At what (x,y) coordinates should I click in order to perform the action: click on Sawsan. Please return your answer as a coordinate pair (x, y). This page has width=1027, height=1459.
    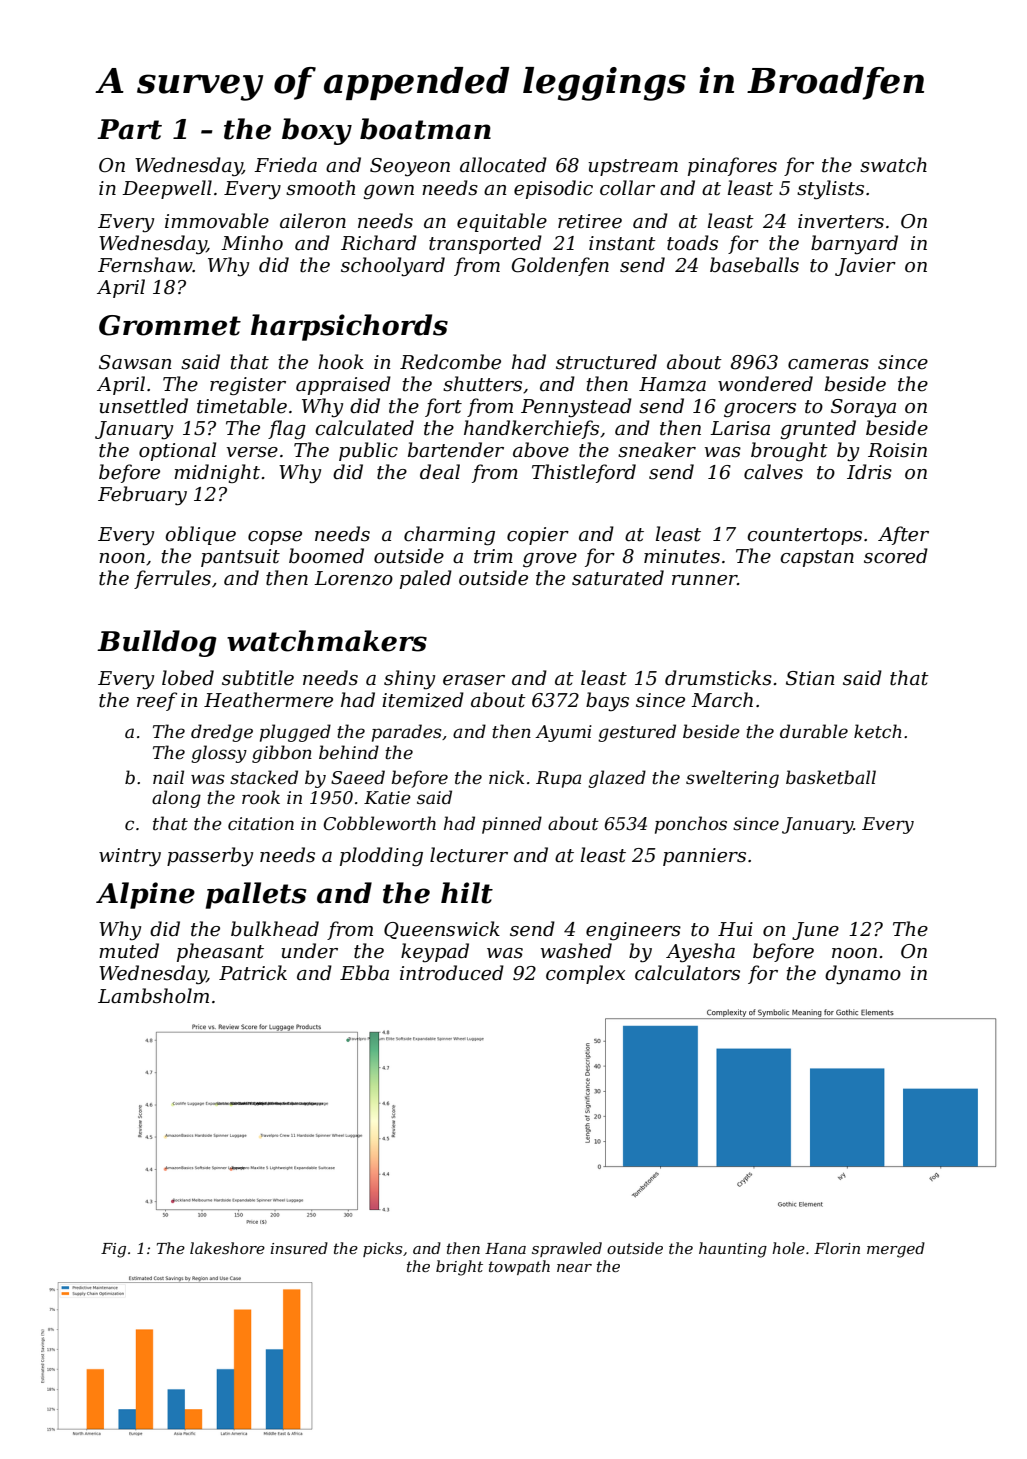
    Looking at the image, I should click on (135, 362).
